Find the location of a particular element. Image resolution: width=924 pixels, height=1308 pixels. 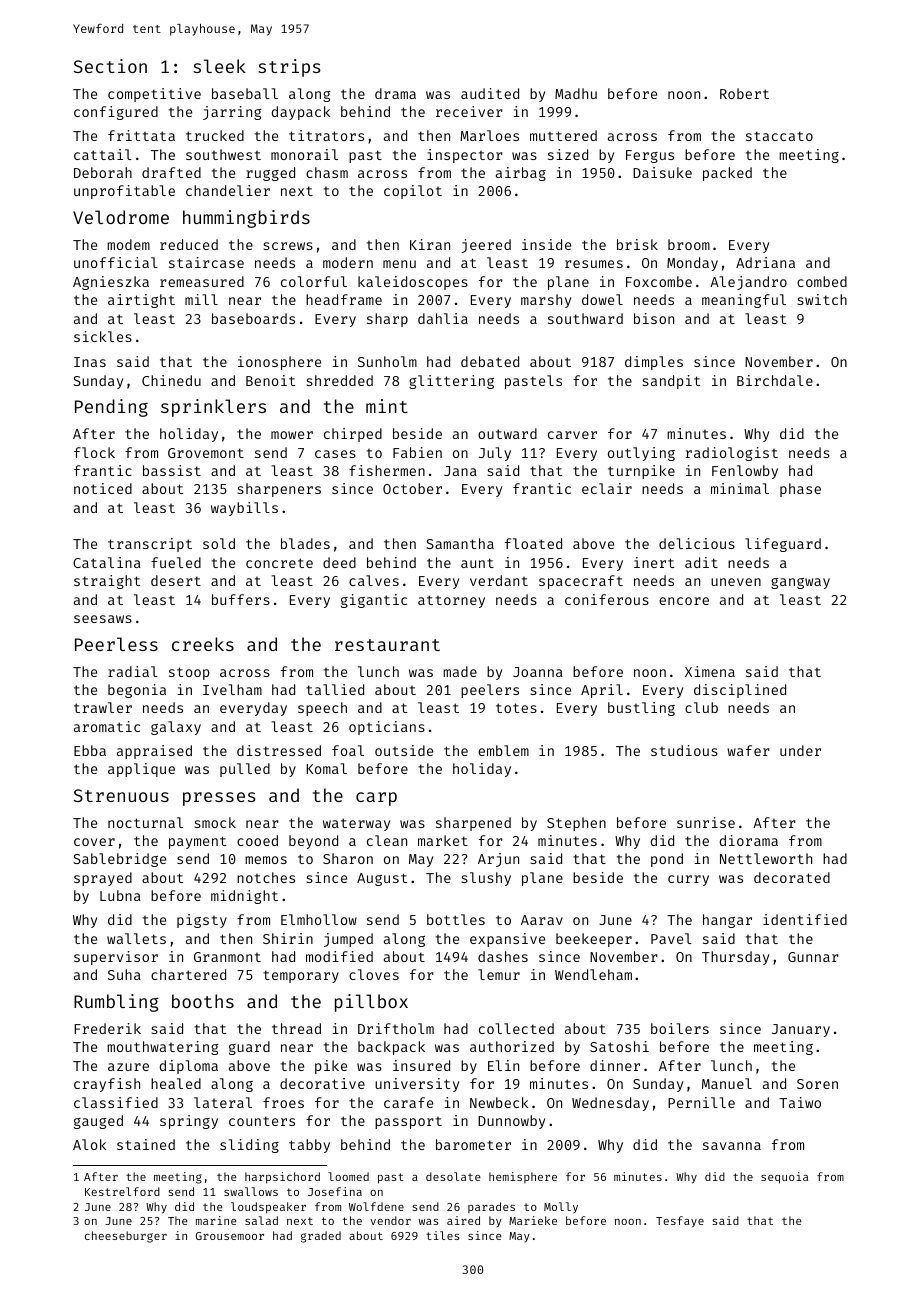

curry is located at coordinates (688, 880).
